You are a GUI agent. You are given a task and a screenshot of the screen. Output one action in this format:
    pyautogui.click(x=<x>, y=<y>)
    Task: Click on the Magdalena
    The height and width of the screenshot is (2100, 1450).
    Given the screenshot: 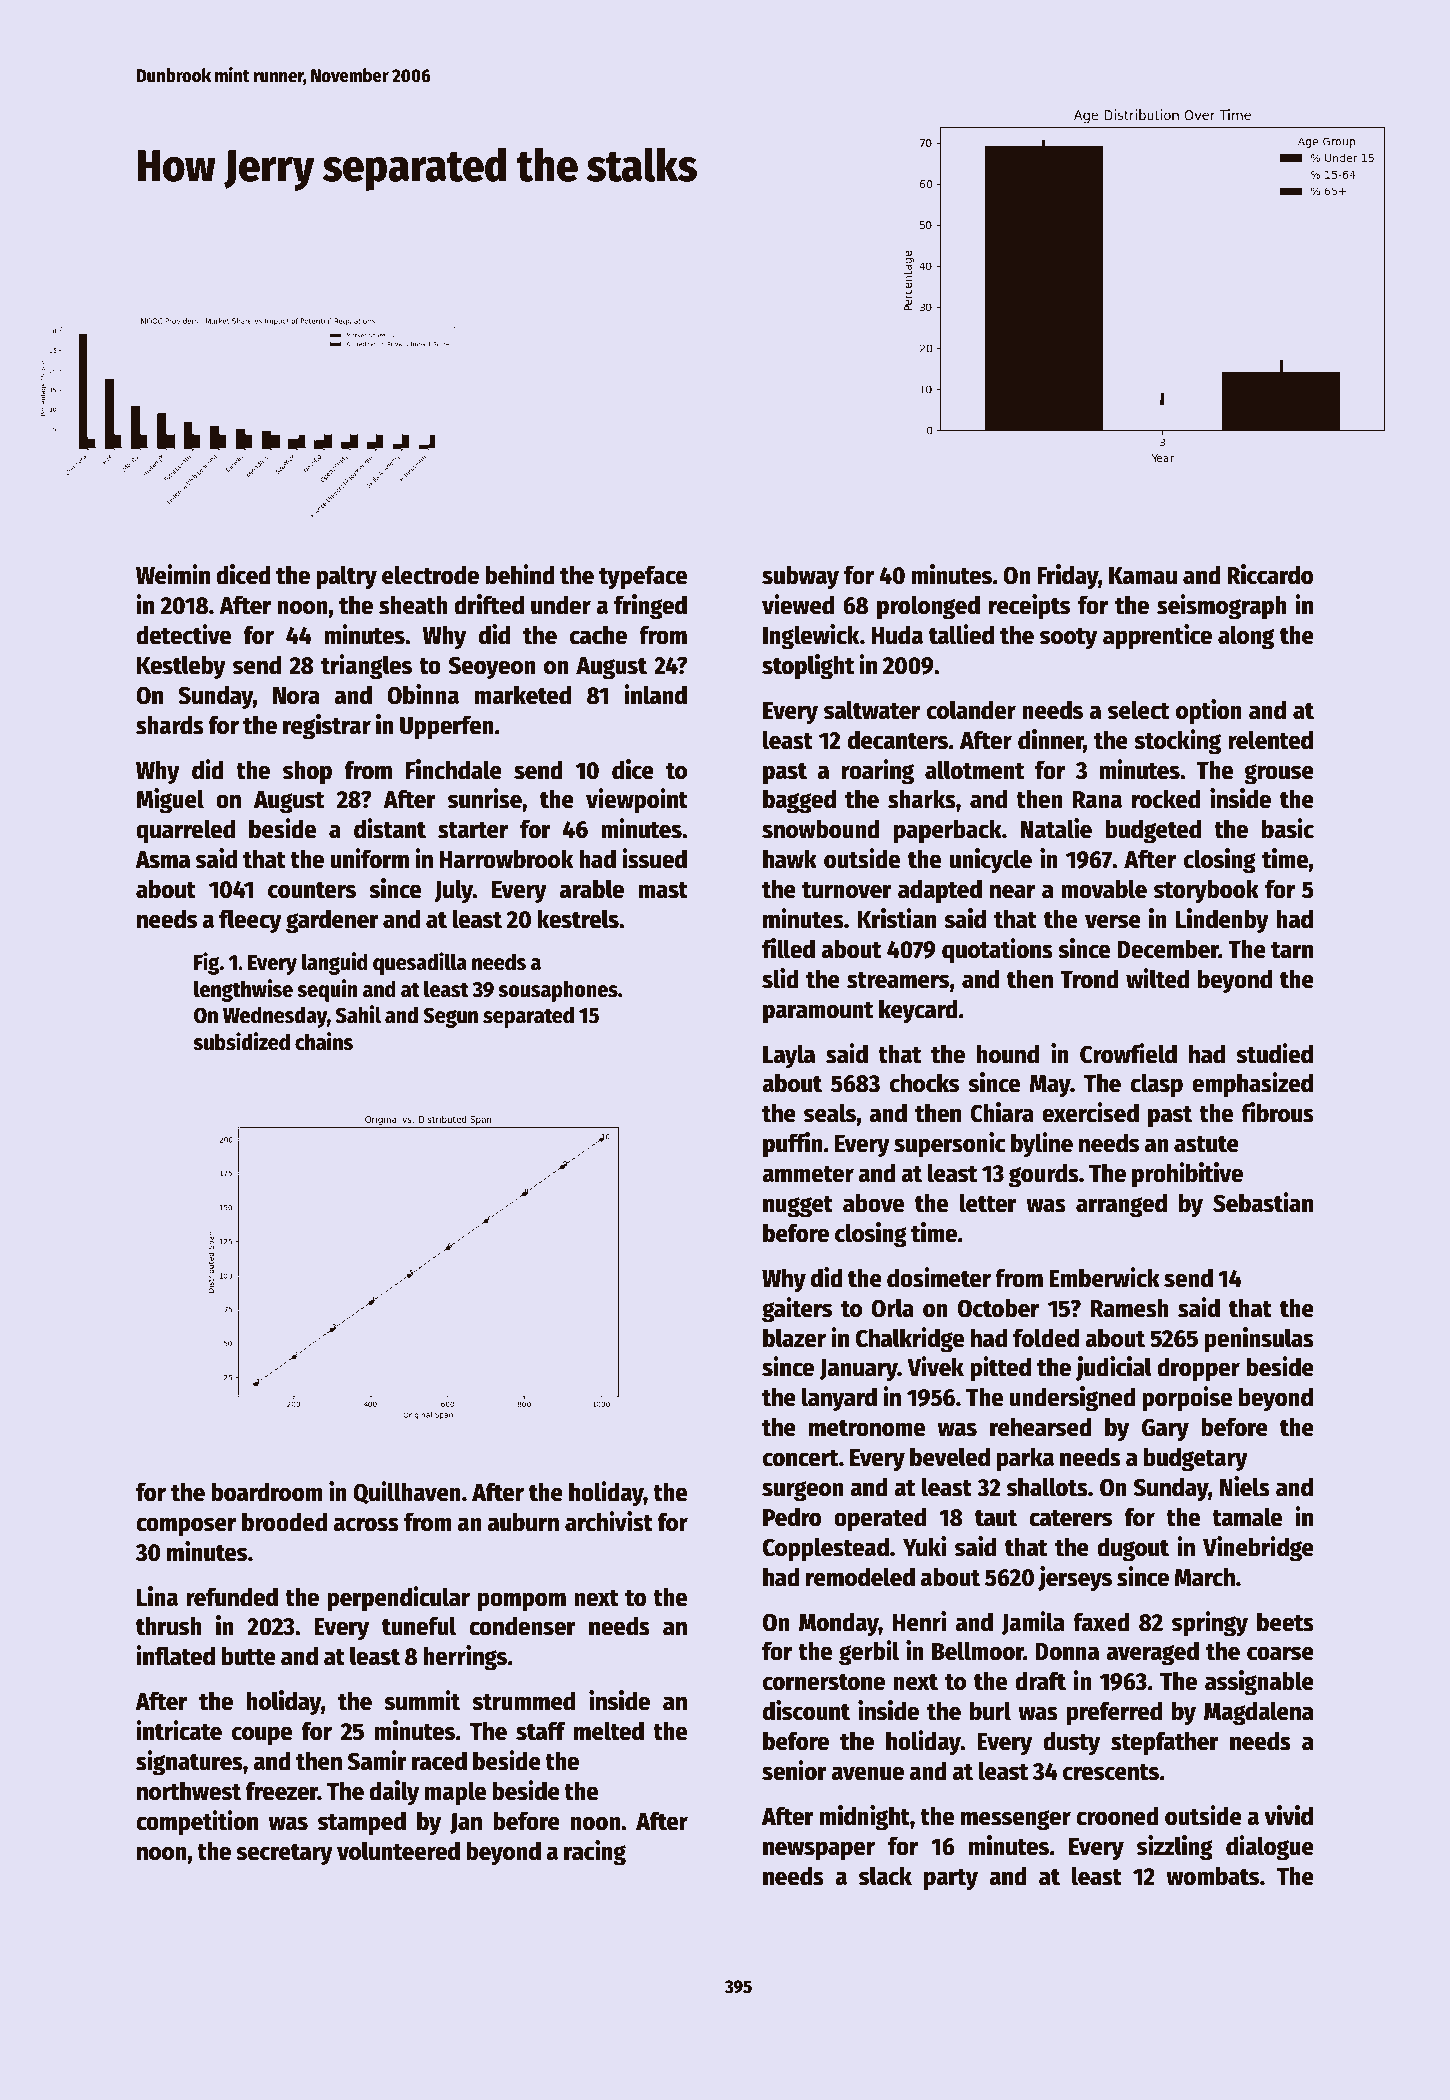 What is the action you would take?
    pyautogui.click(x=1258, y=1713)
